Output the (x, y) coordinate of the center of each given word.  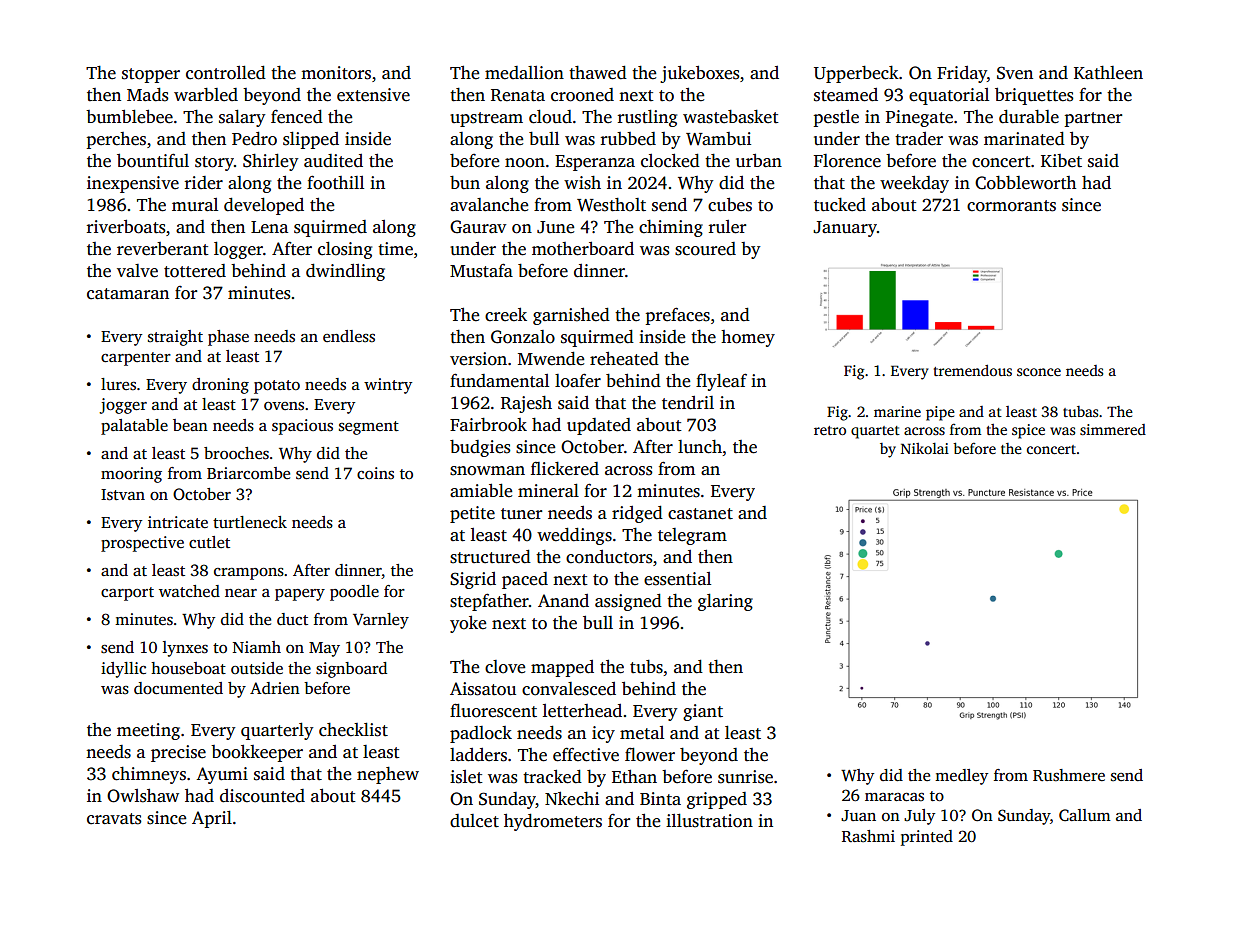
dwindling (345, 272)
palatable (134, 427)
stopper (151, 75)
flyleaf (721, 382)
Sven (1015, 73)
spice (1028, 431)
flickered (565, 468)
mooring (131, 475)
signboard (351, 670)
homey (748, 338)
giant (703, 712)
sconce (1039, 372)
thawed (598, 72)
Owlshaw (143, 796)
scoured (705, 249)
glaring (725, 602)
